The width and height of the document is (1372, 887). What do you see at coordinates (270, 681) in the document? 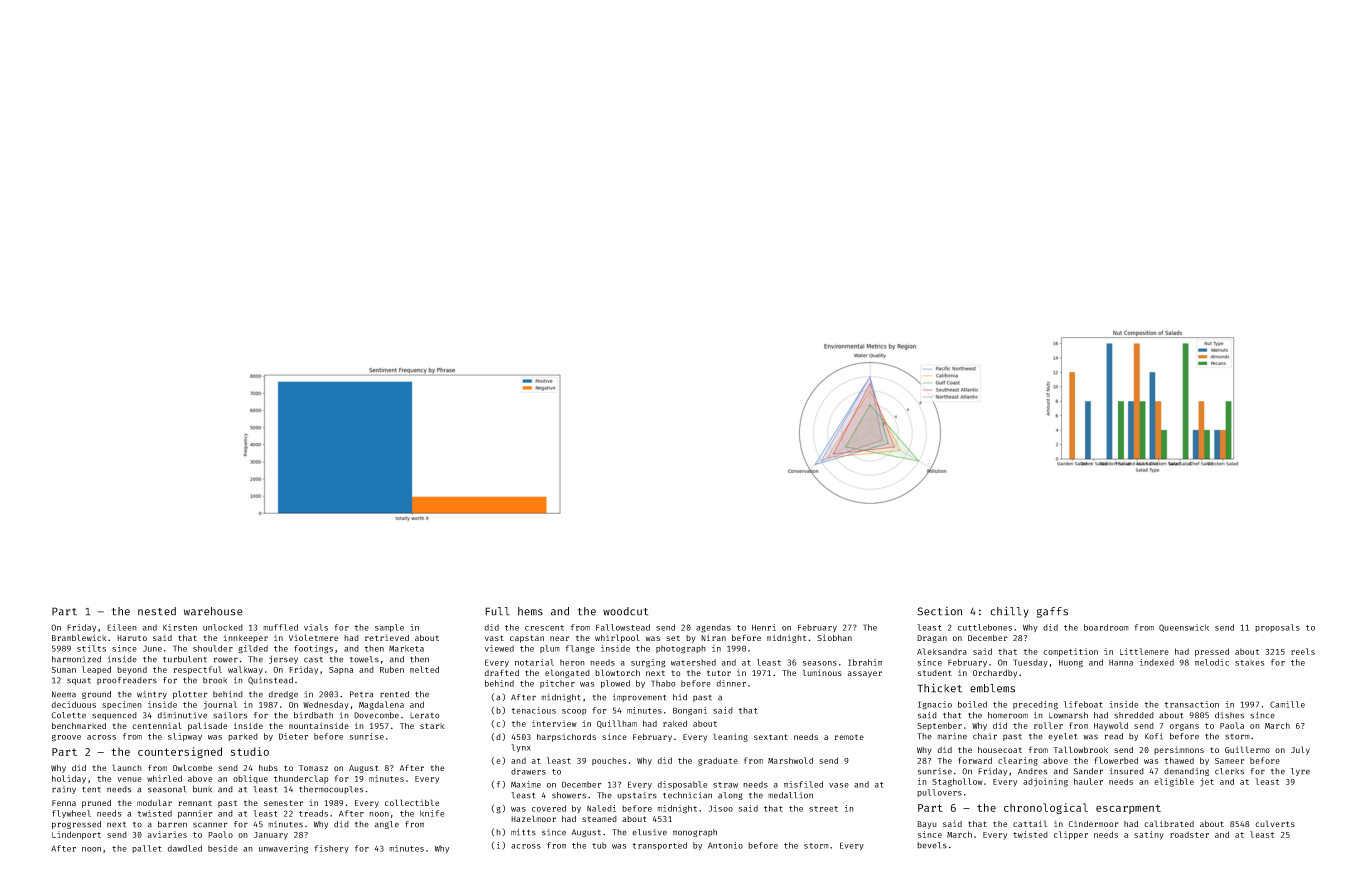
I see `Quinstead` at bounding box center [270, 681].
